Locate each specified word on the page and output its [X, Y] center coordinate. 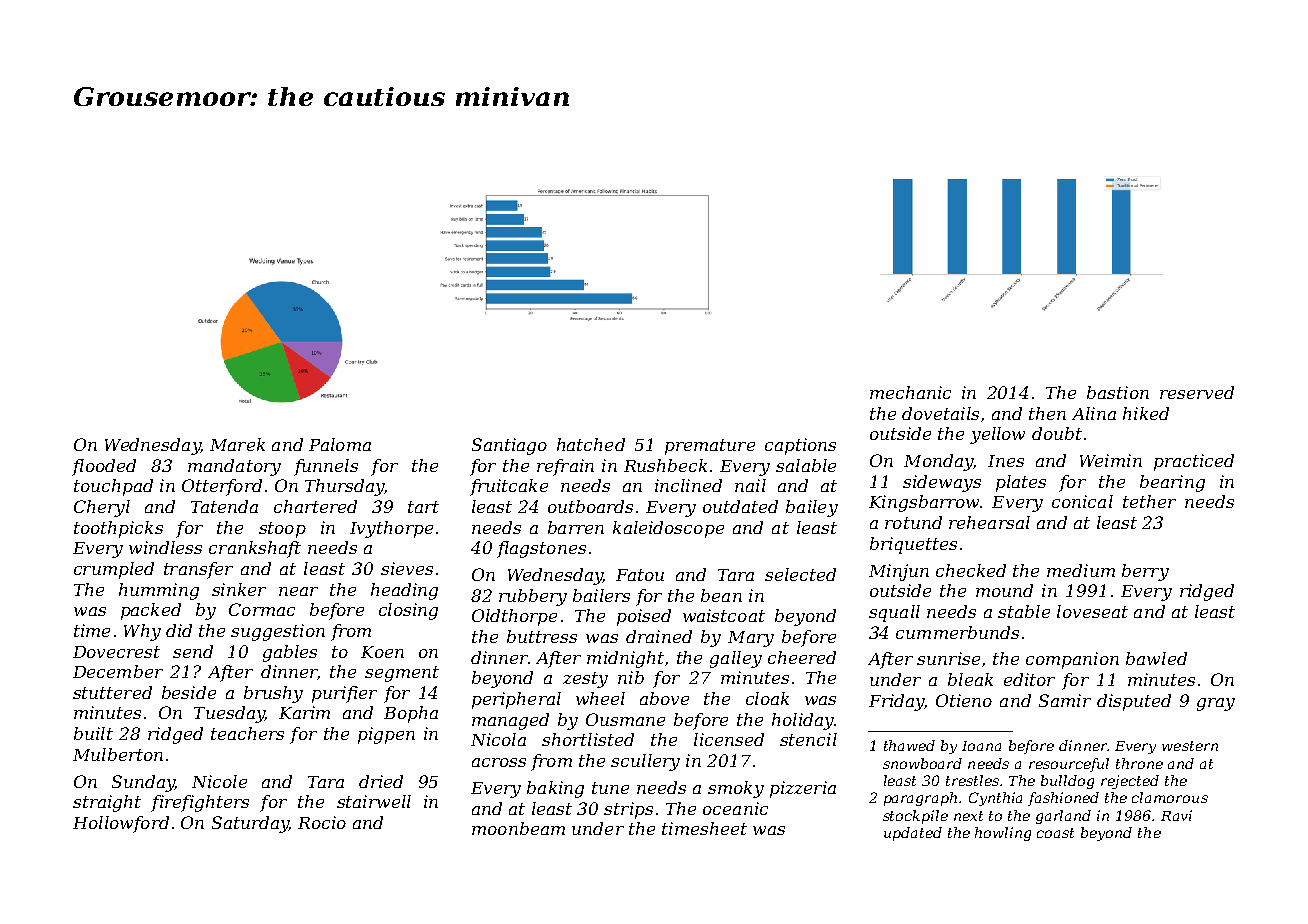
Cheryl [102, 508]
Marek [237, 444]
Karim [304, 712]
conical [1082, 501]
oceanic [735, 808]
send [193, 651]
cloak [767, 698]
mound [1004, 590]
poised [644, 617]
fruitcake [509, 487]
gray [1216, 704]
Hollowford [121, 824]
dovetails [940, 413]
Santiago [509, 446]
